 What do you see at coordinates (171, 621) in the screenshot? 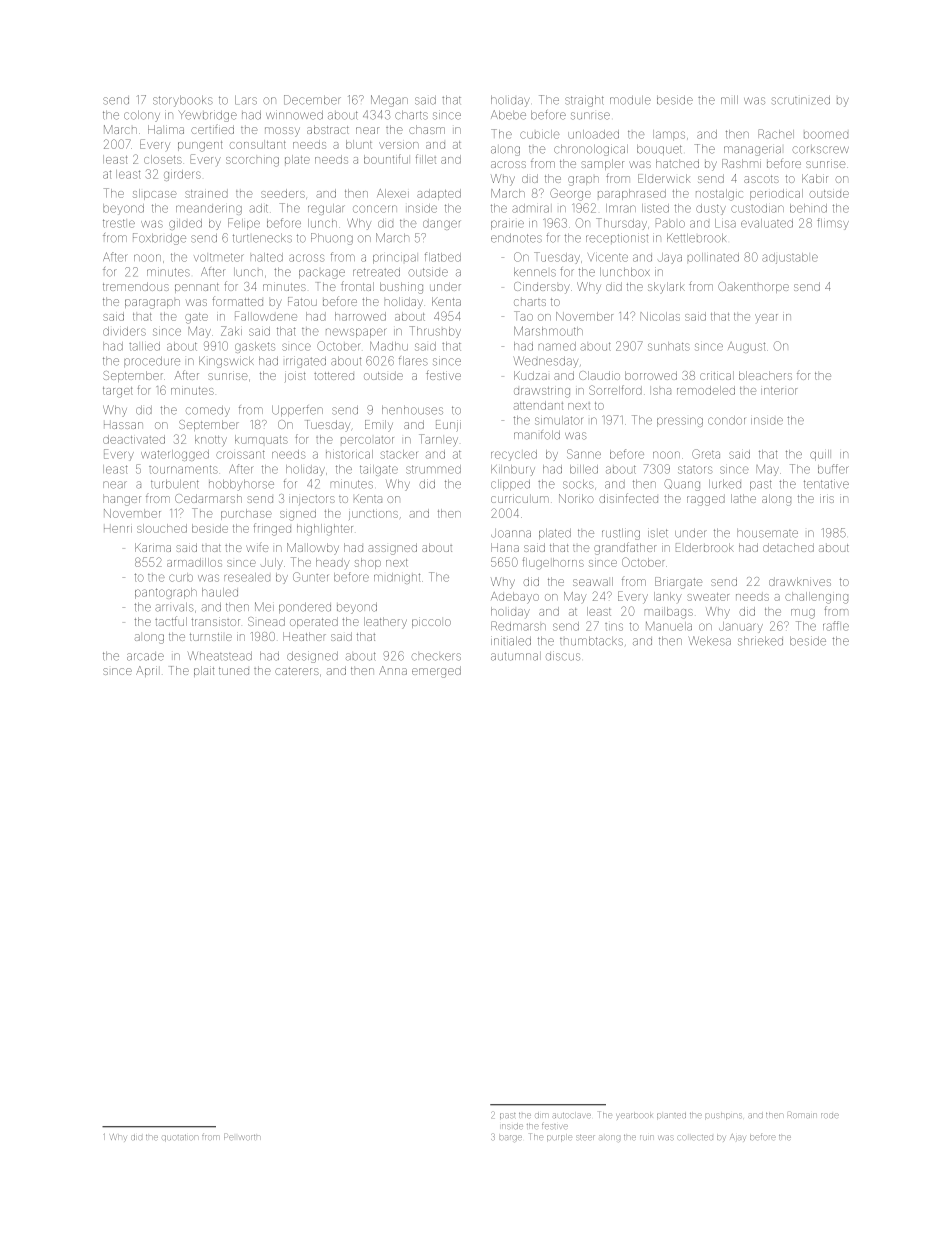
I see `tactful` at bounding box center [171, 621].
